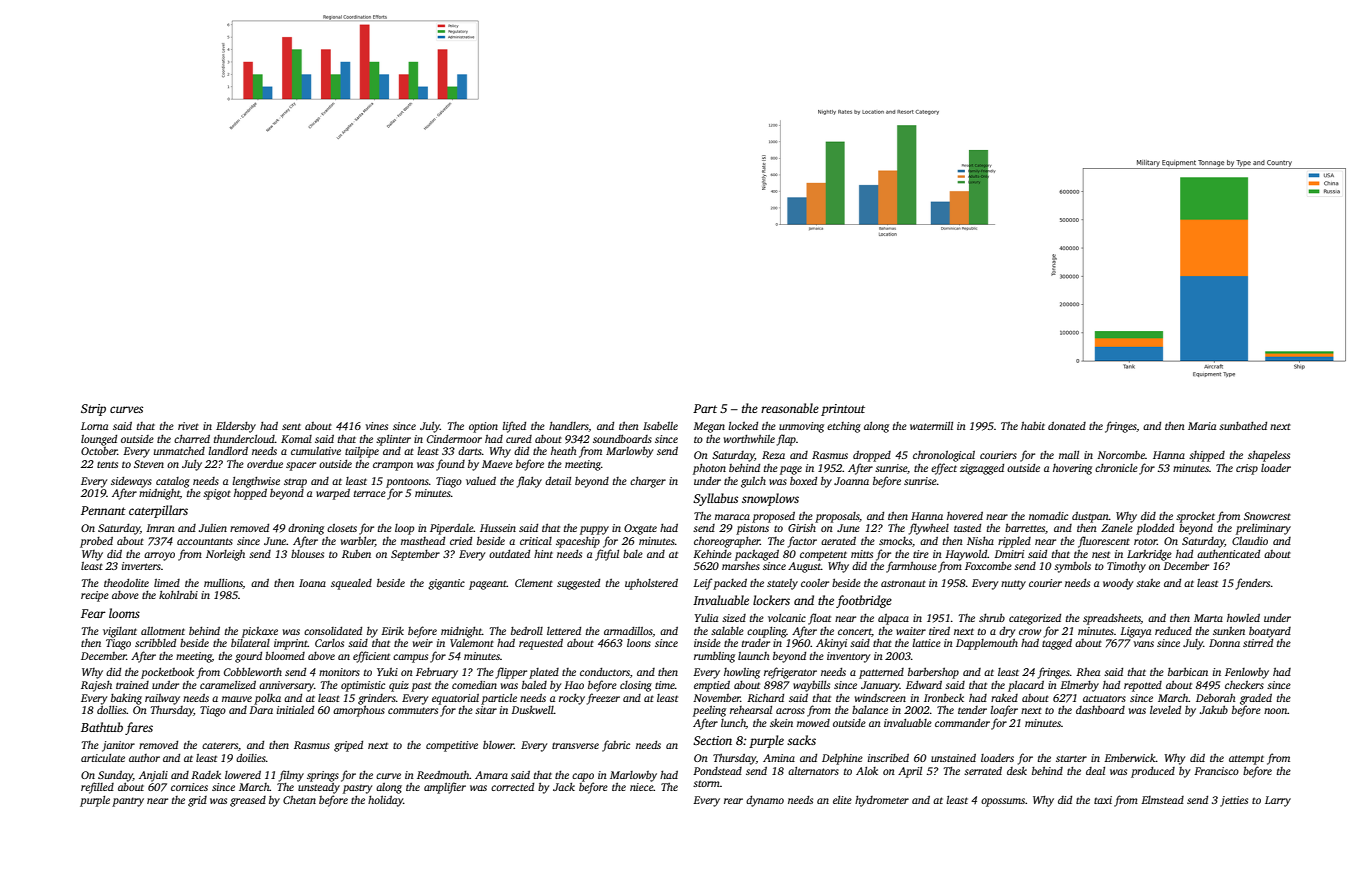 The image size is (1372, 887). I want to click on outdated, so click(509, 553).
